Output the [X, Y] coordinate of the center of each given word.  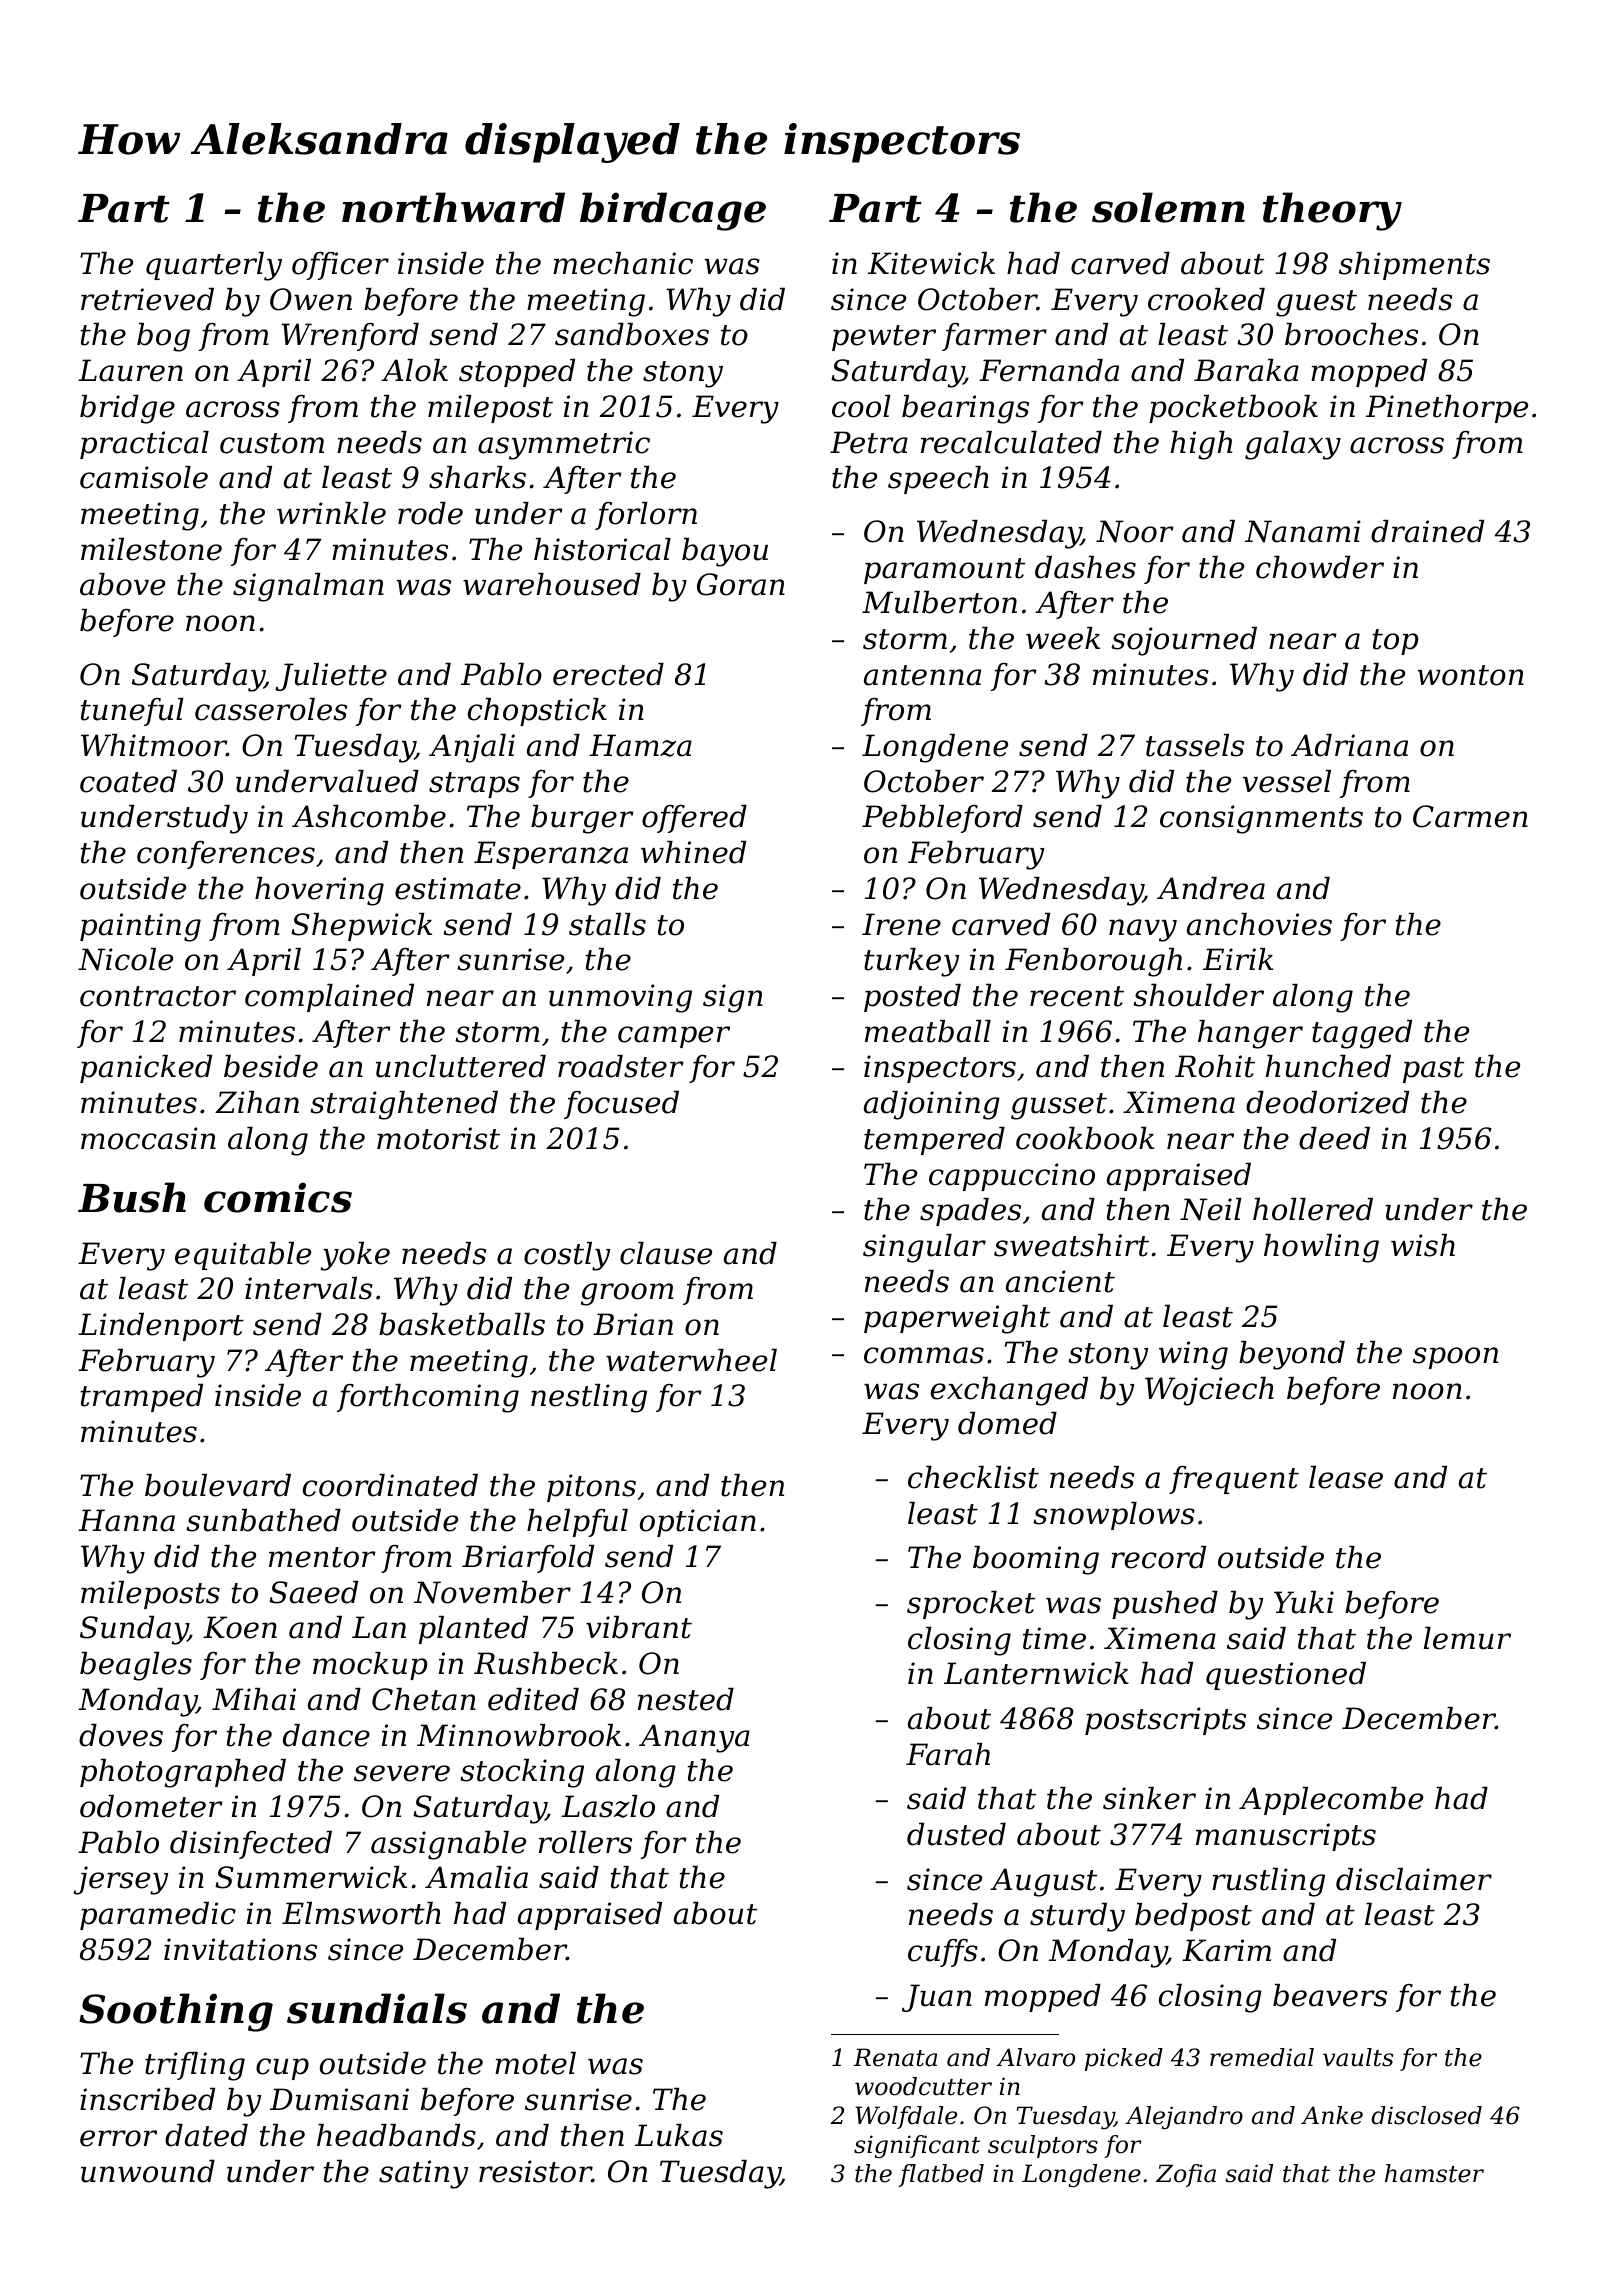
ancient [1060, 1281]
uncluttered [461, 1066]
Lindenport [161, 1327]
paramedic [158, 1916]
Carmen [1470, 816]
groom [627, 1294]
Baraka [1246, 370]
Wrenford [350, 337]
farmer [994, 337]
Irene [901, 924]
